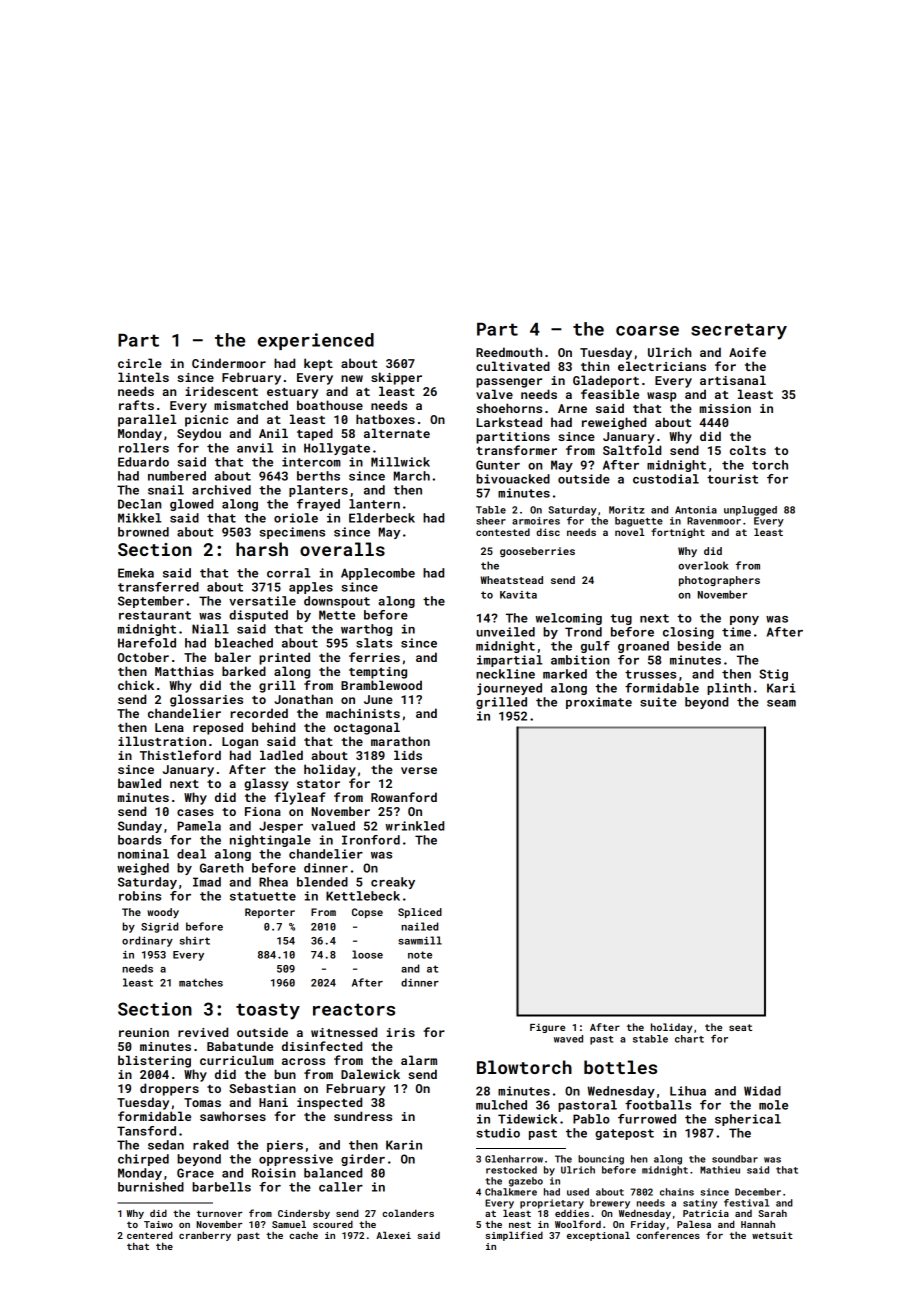  Describe the element at coordinates (739, 331) in the page. I see `secretary` at that location.
